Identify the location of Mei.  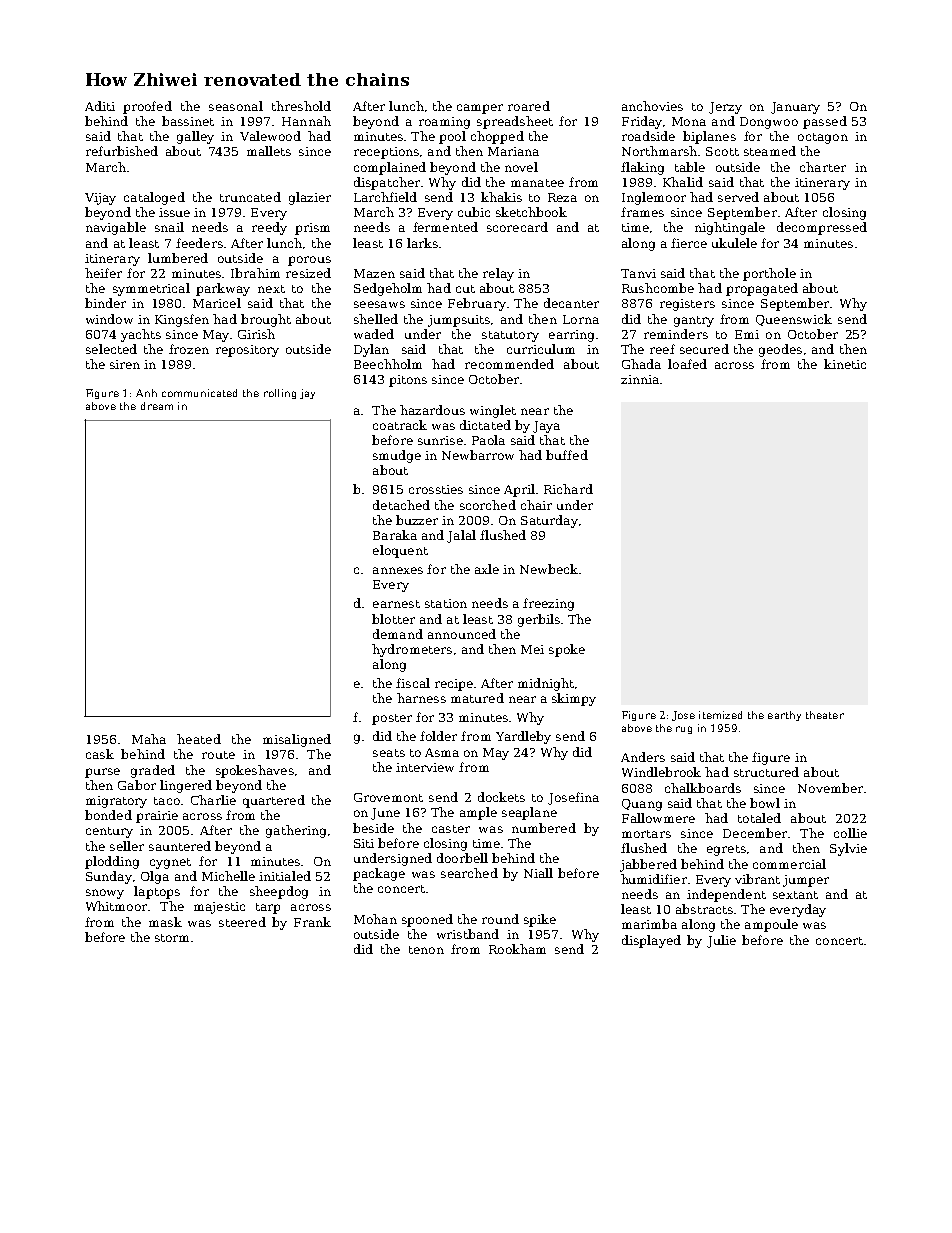
(532, 649).
